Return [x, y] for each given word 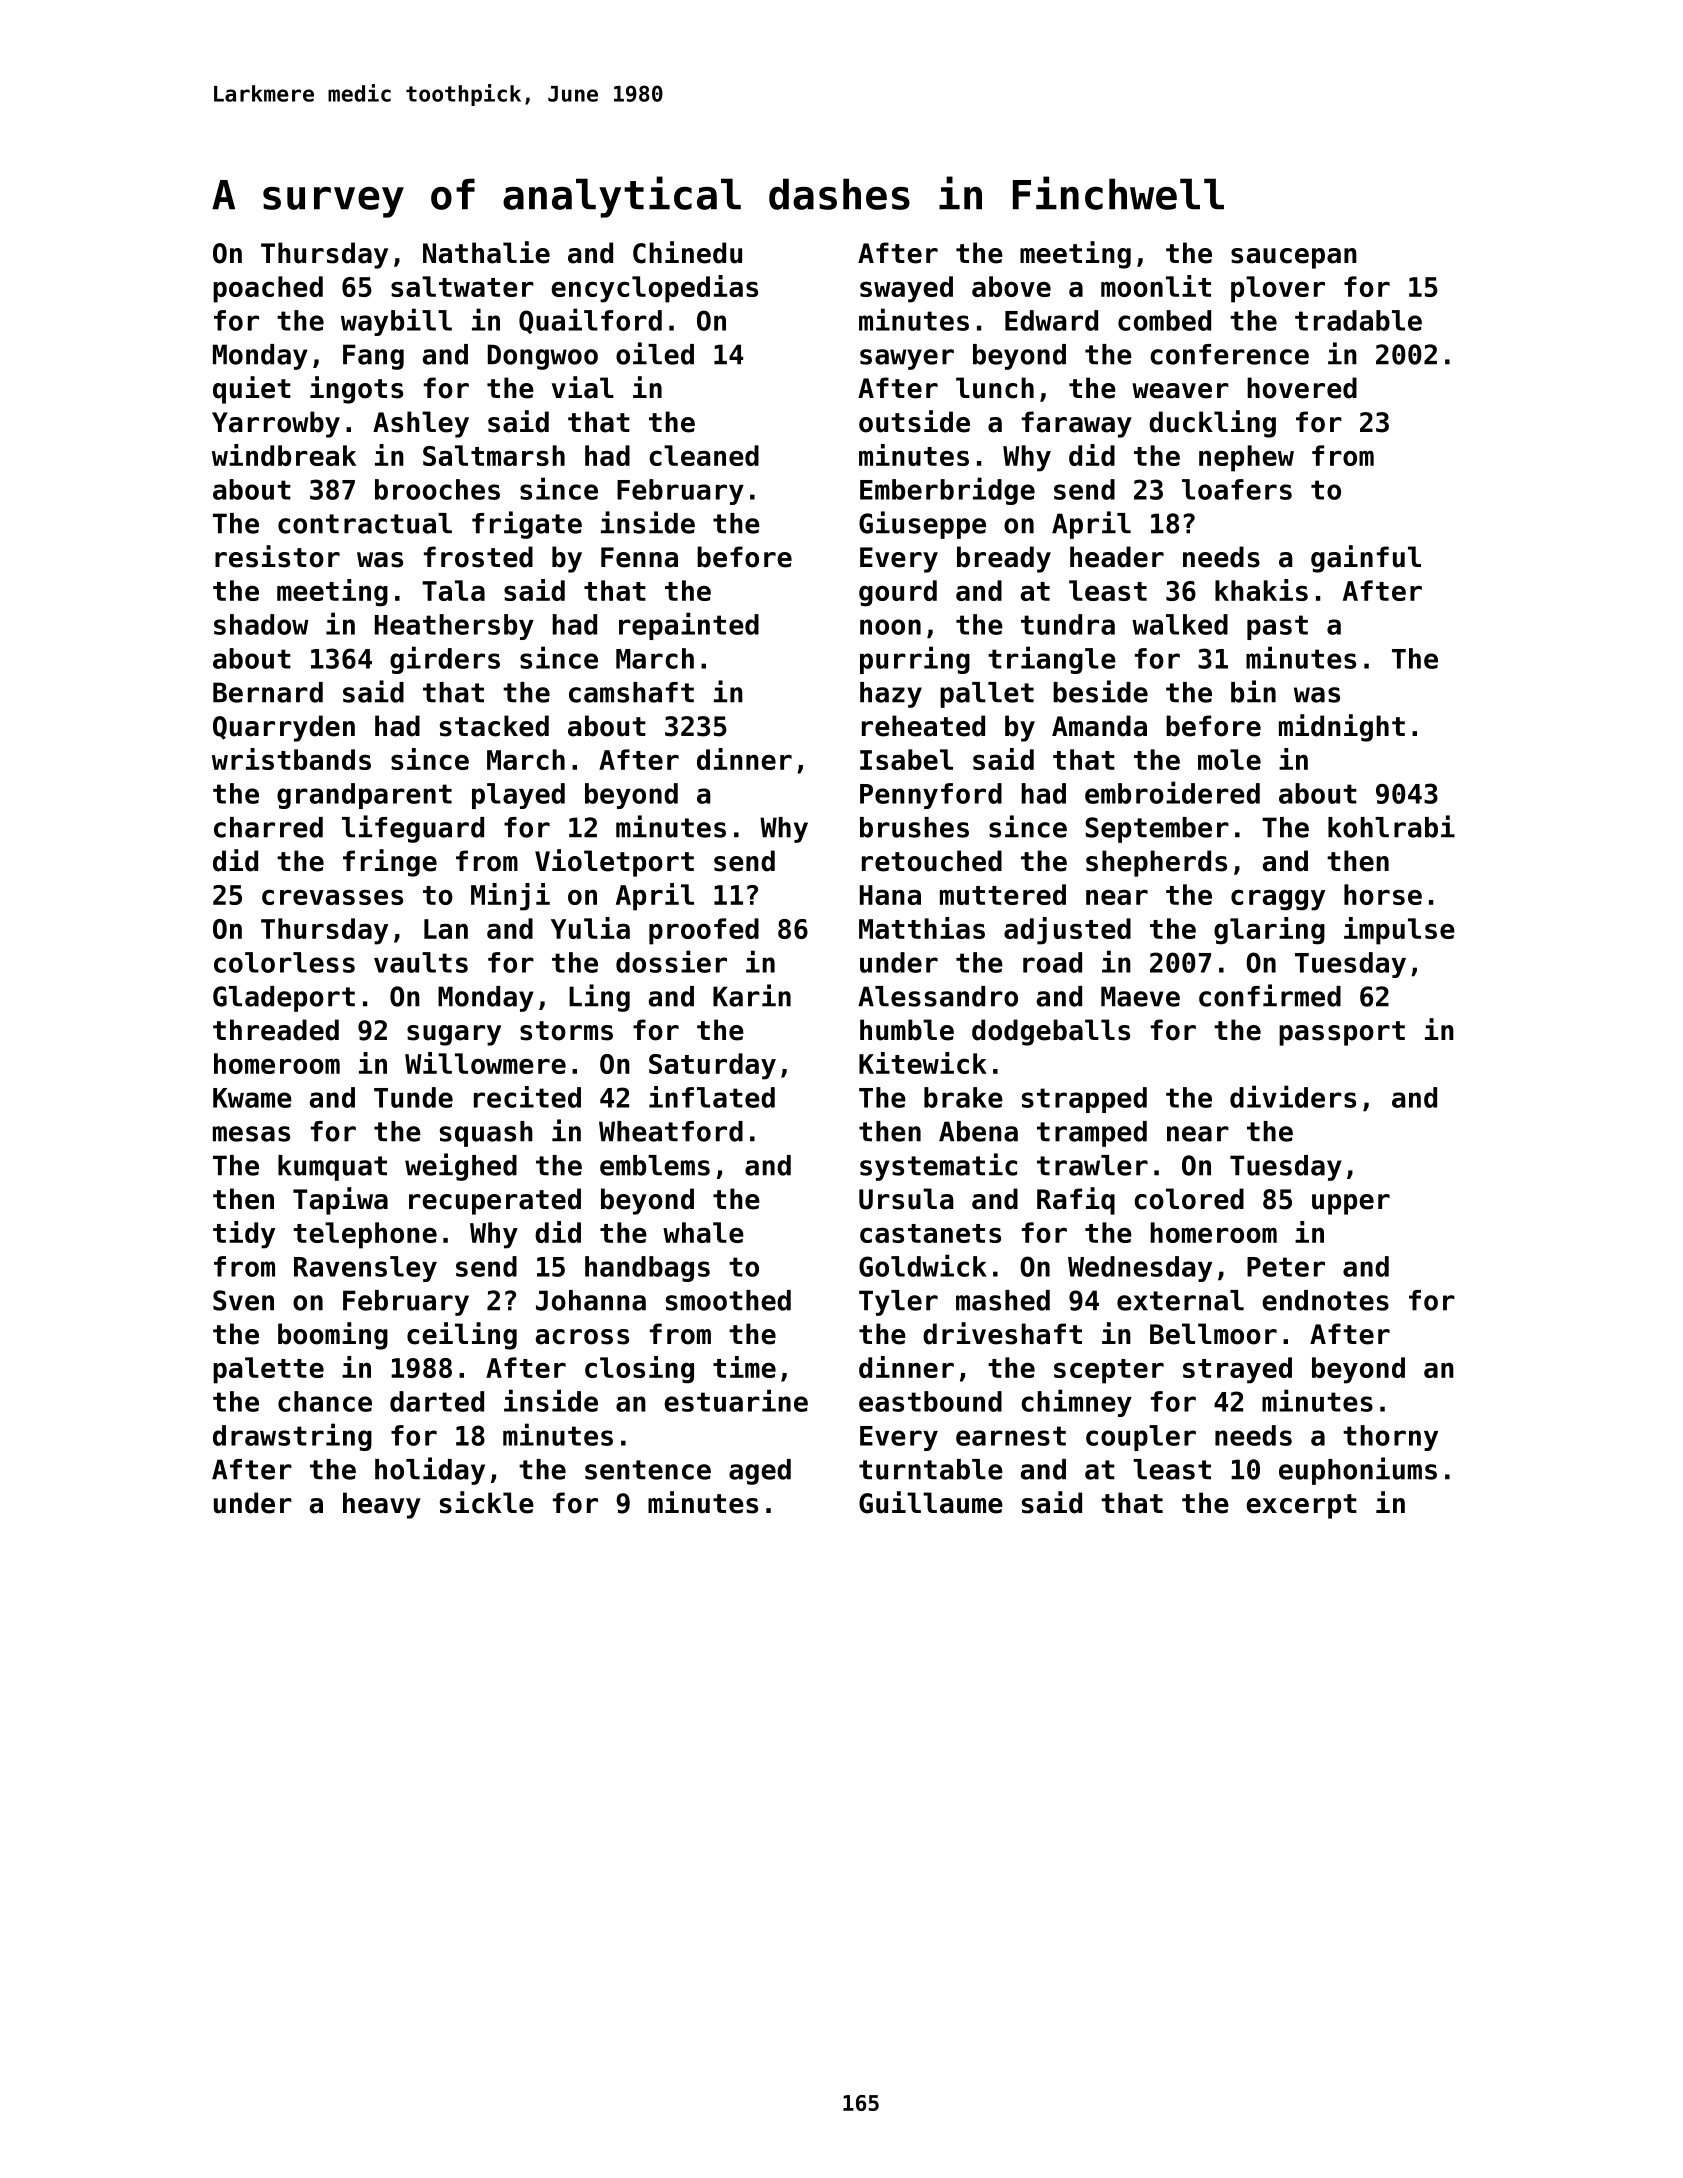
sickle [487, 1502]
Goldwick [923, 1265]
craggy [1278, 900]
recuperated [495, 1201]
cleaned [704, 455]
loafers [1237, 489]
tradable [1358, 320]
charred [268, 827]
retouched [932, 861]
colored [1189, 1199]
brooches [437, 489]
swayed [906, 289]
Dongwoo [543, 357]
